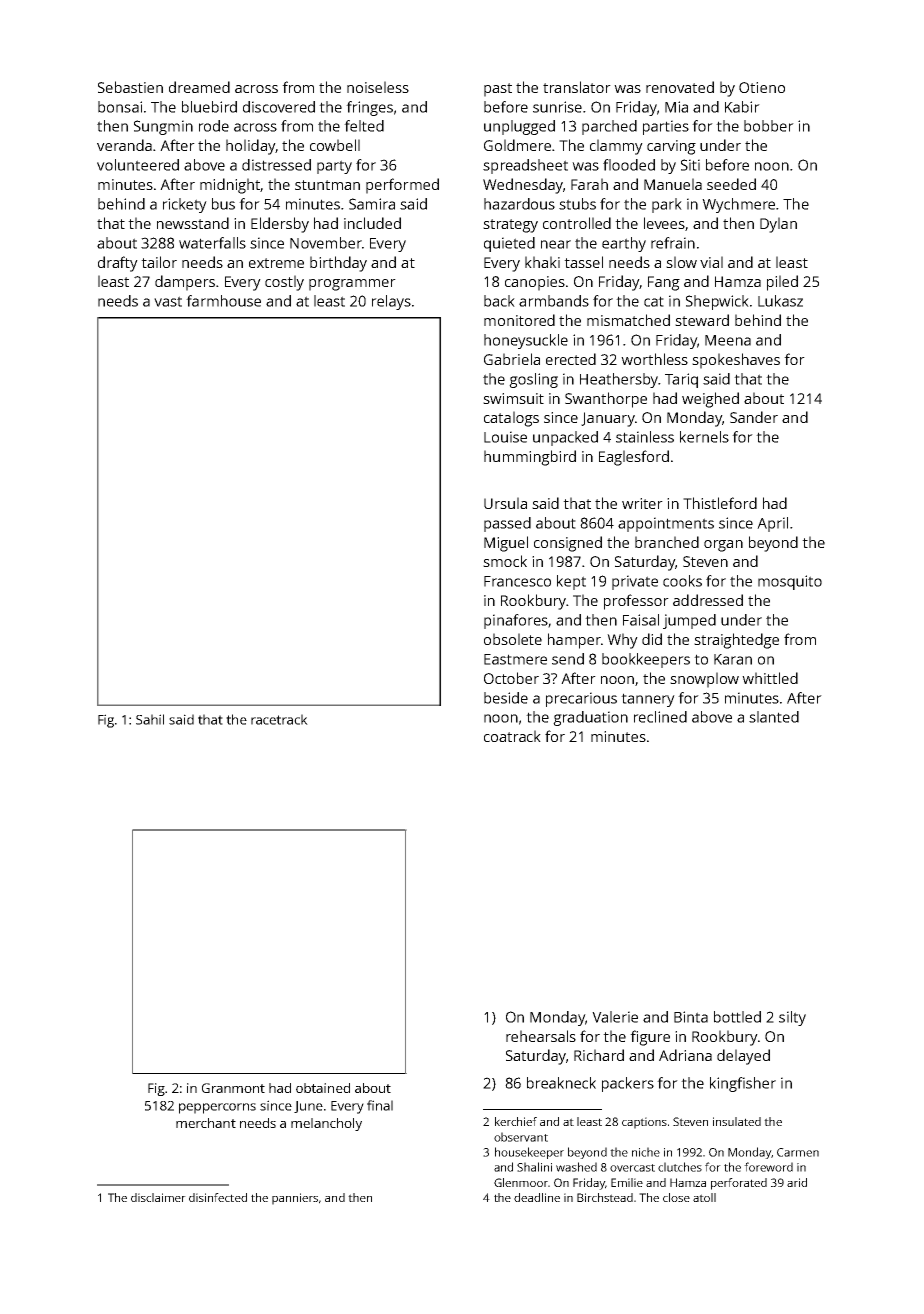 The image size is (924, 1314). I want to click on peppercorns, so click(217, 1108).
